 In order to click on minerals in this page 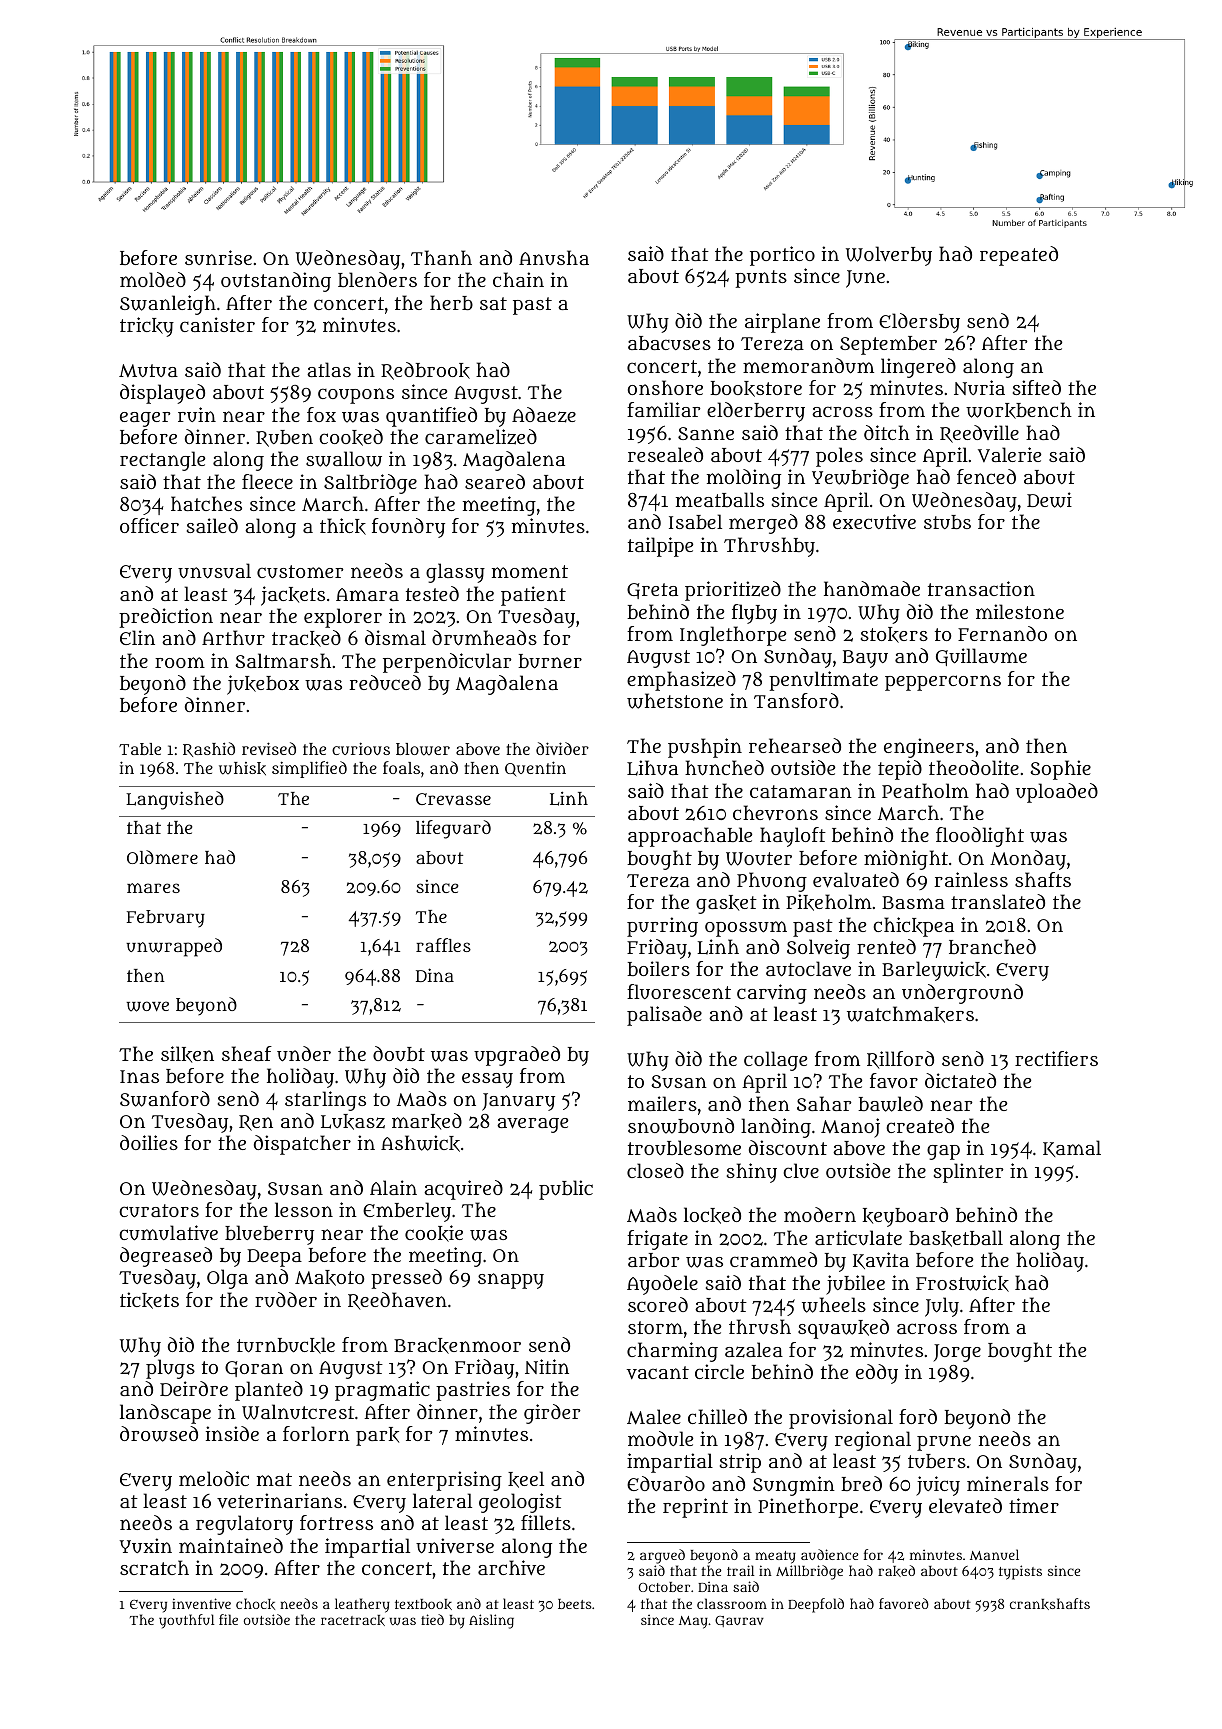, I will do `click(1008, 1483)`.
